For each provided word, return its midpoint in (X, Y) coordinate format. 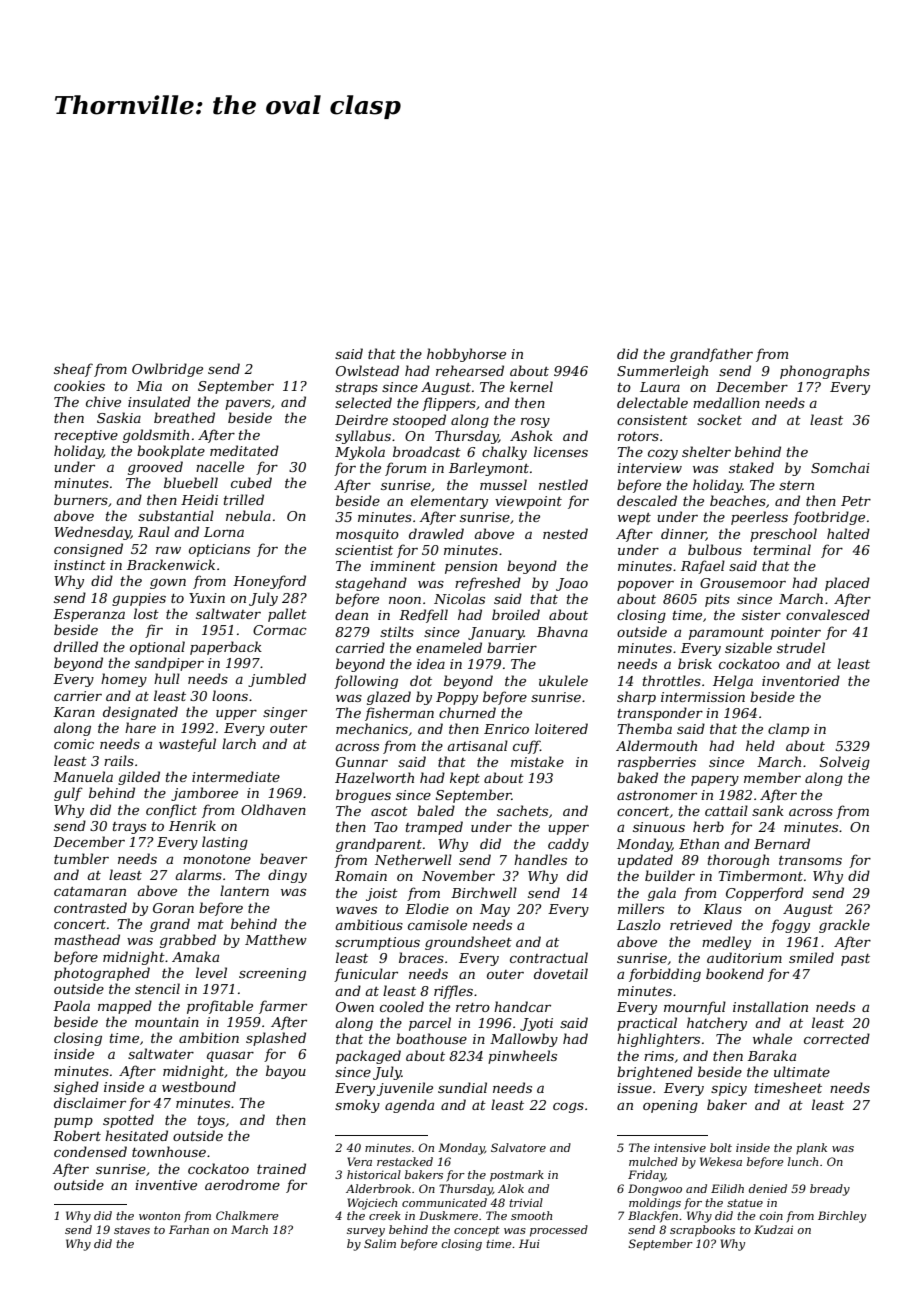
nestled (563, 484)
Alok (511, 1188)
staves (132, 1230)
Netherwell (413, 859)
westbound (199, 1086)
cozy (663, 454)
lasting (225, 843)
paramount (726, 634)
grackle (844, 926)
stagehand (371, 584)
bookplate (171, 452)
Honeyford (269, 582)
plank (811, 1148)
